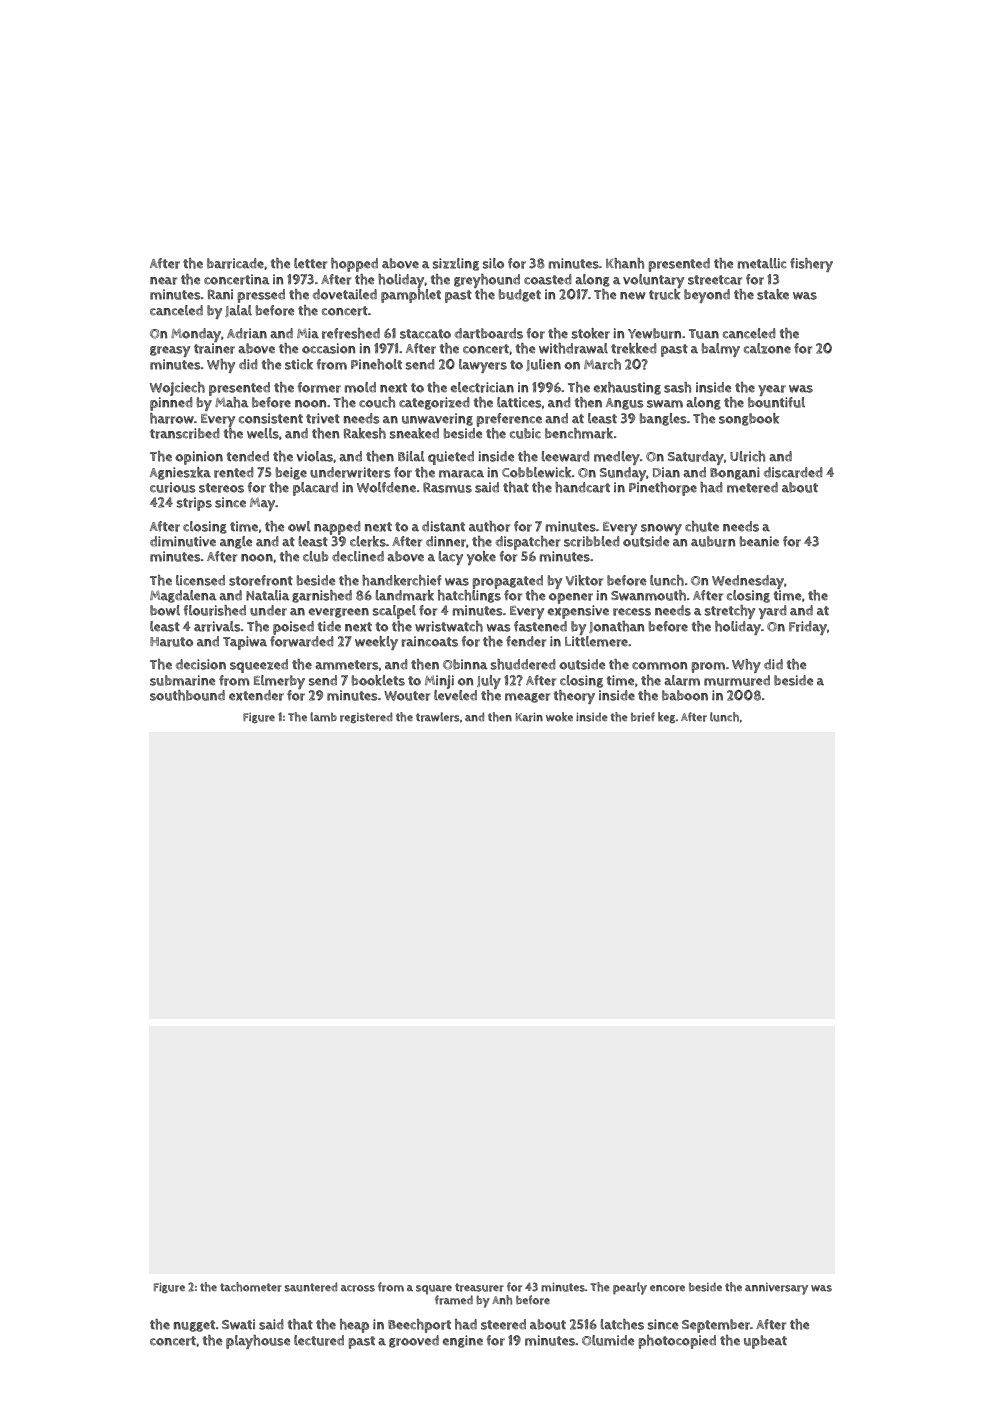 This document has height=1426, width=985. What do you see at coordinates (323, 717) in the document?
I see `lamb` at bounding box center [323, 717].
